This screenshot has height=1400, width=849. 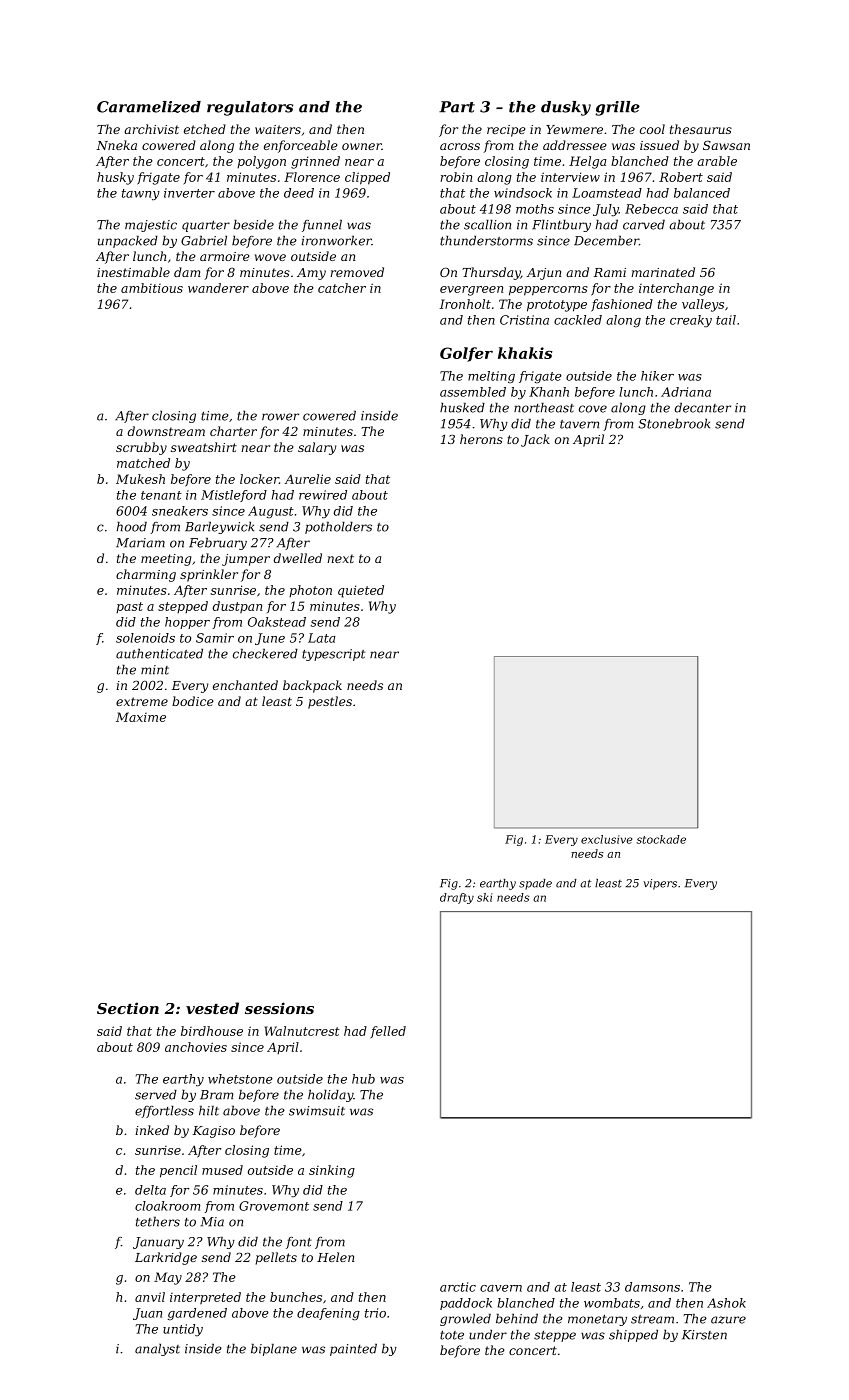 I want to click on Kagiso, so click(x=214, y=1132).
